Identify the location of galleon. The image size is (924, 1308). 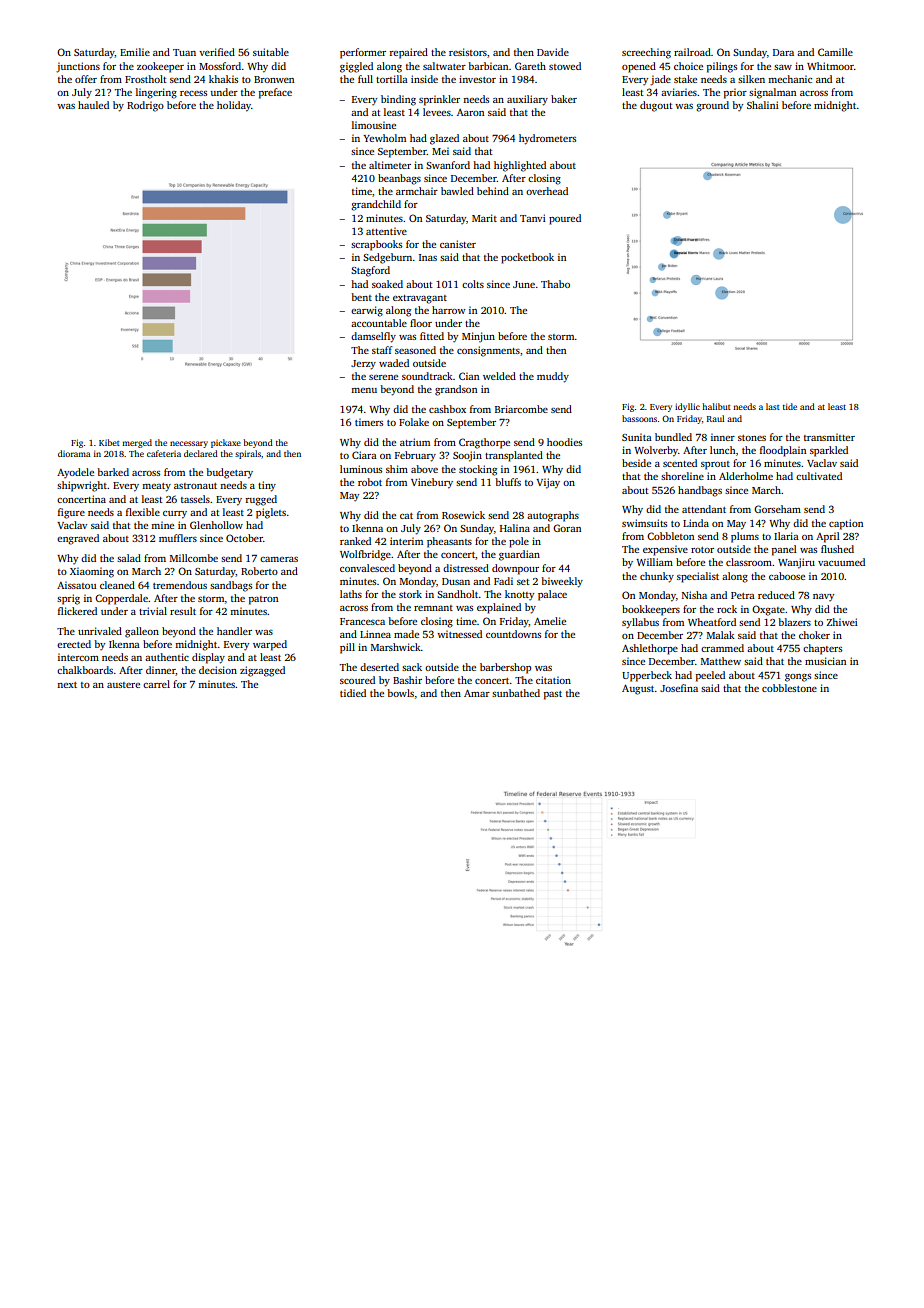
(142, 632).
